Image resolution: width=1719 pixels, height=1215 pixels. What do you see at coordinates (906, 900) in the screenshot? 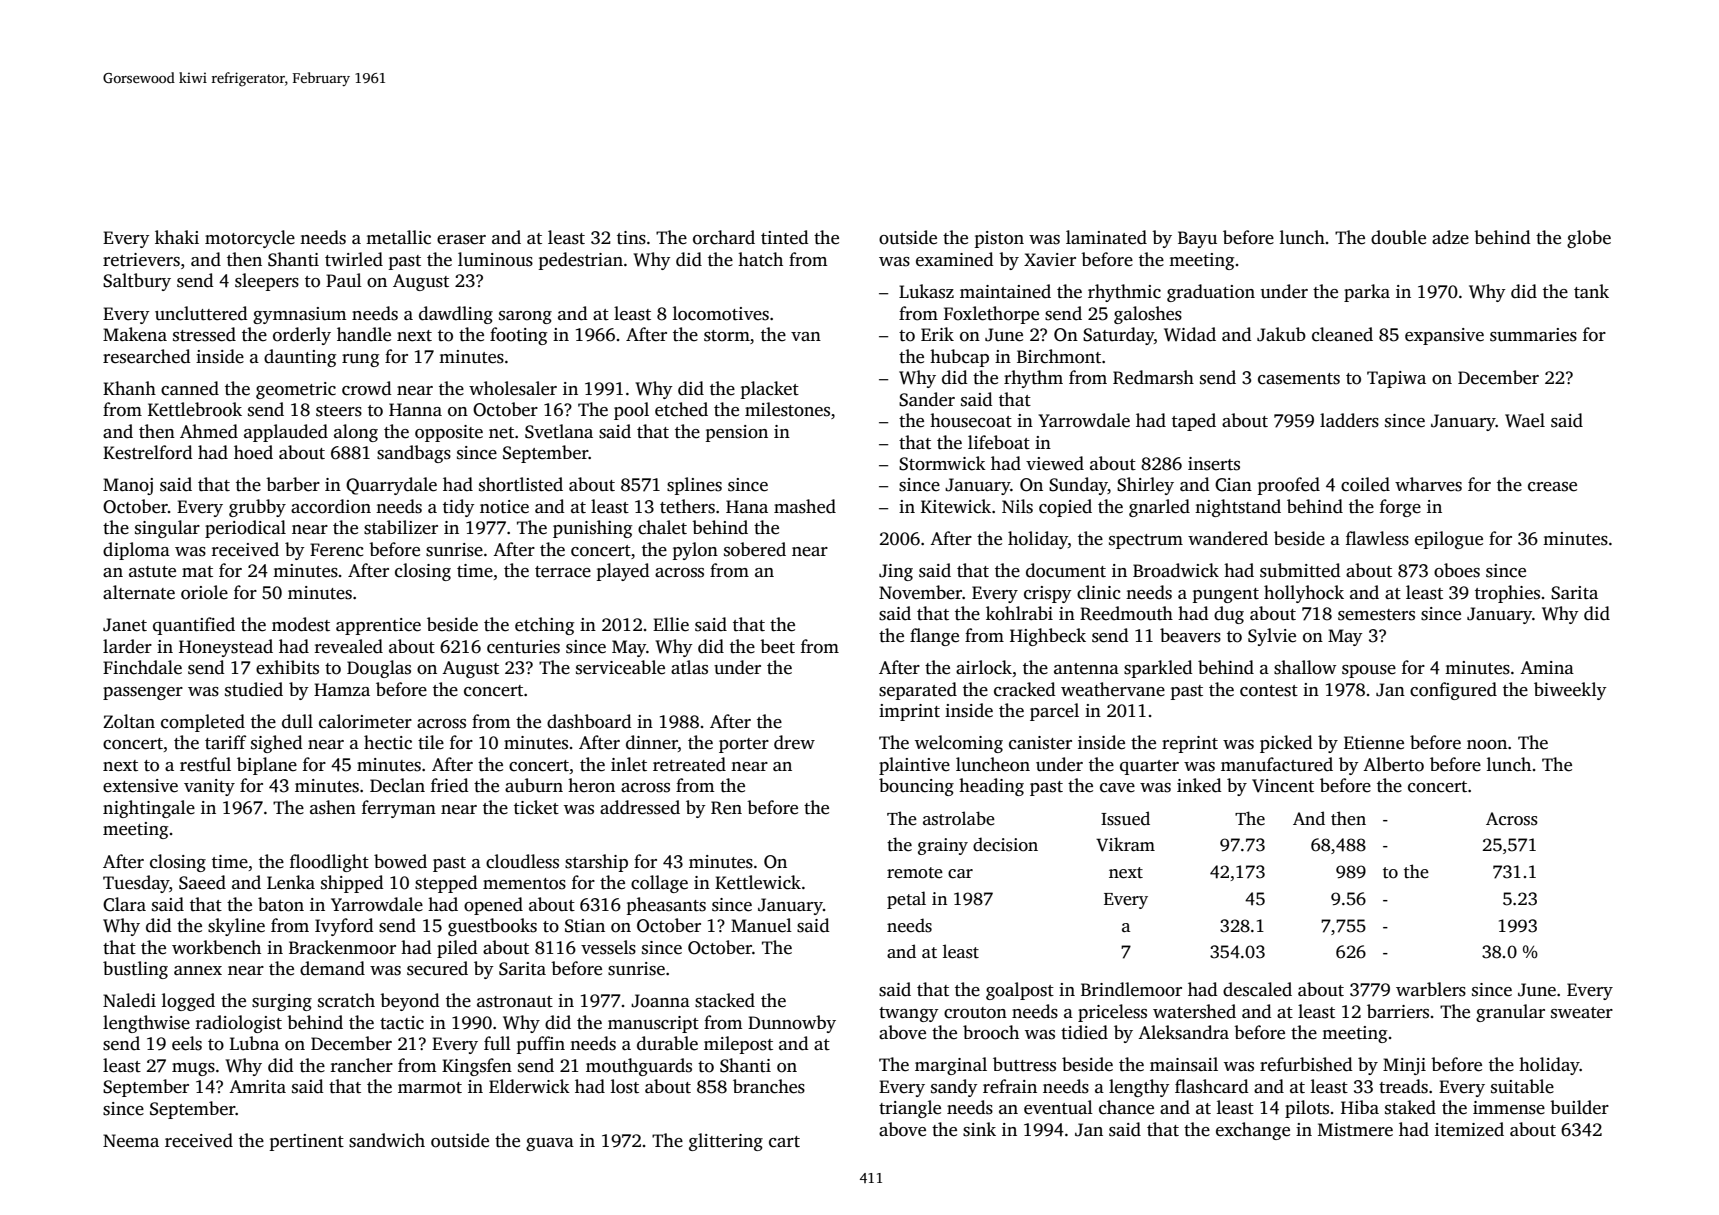
I see `petal` at bounding box center [906, 900].
